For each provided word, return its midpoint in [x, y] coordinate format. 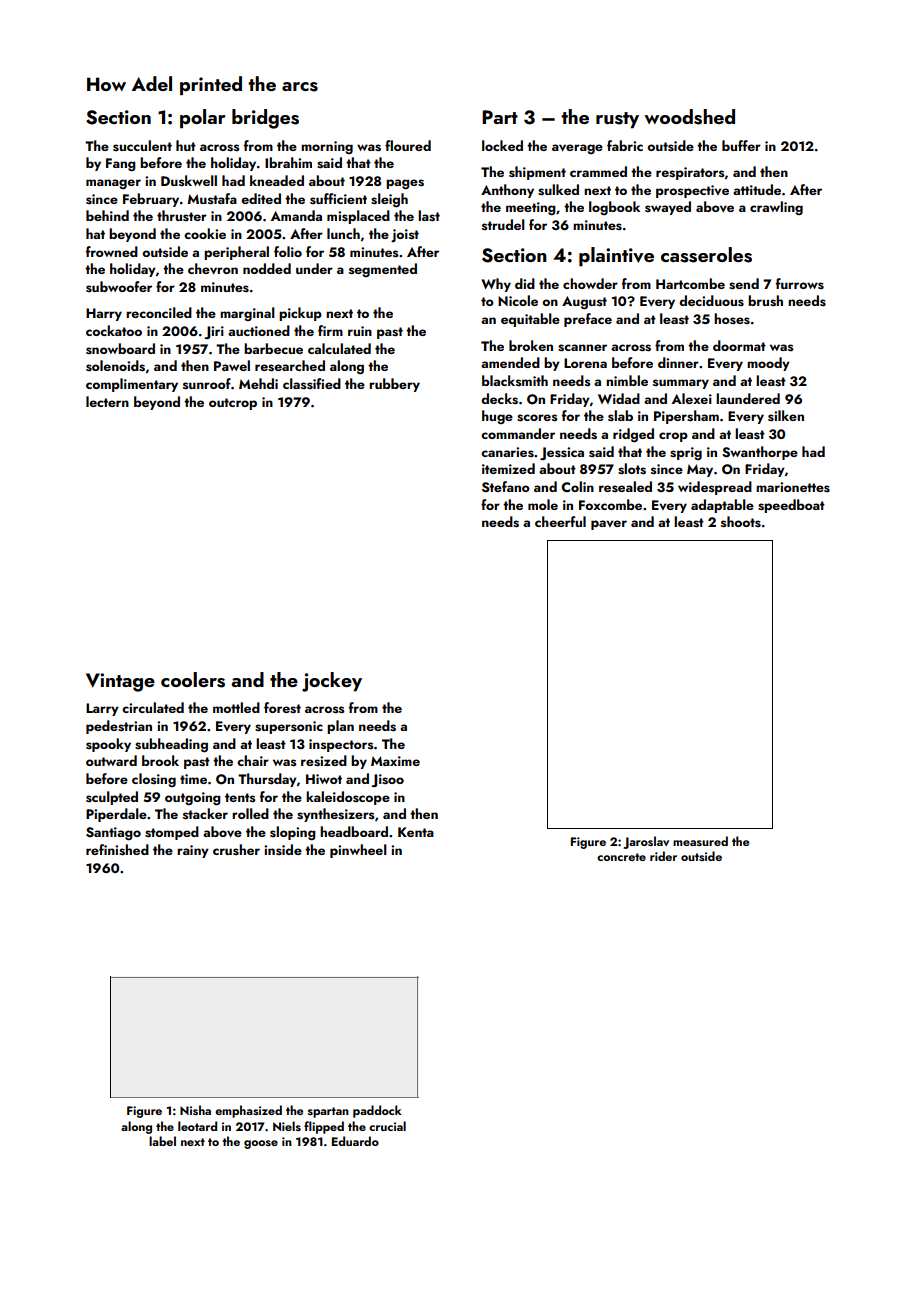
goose [261, 1144]
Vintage [120, 682]
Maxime [395, 761]
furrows [800, 284]
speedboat [791, 506]
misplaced [358, 217]
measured [700, 841]
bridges [265, 119]
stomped [172, 833]
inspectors [341, 745]
